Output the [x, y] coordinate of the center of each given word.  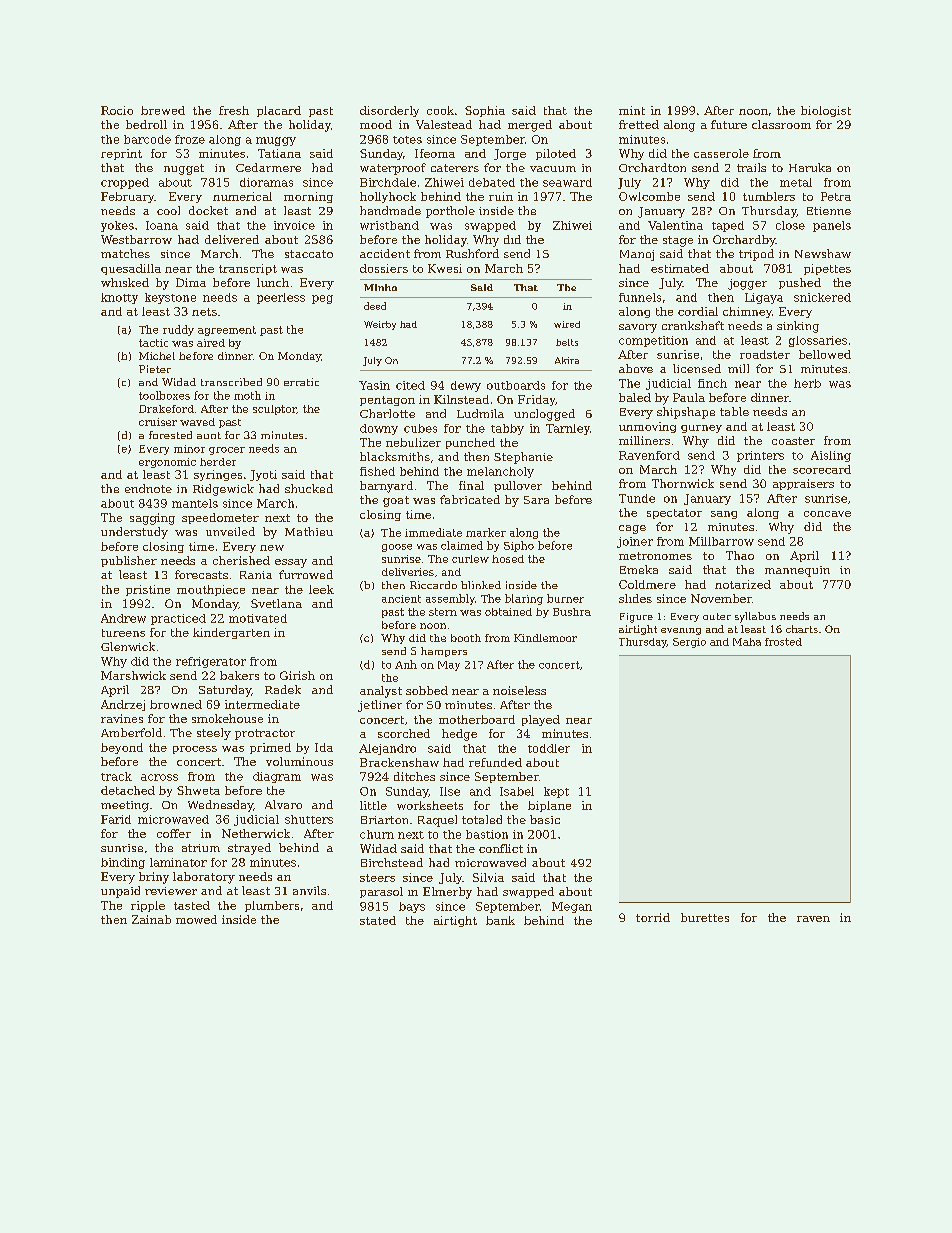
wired [567, 324]
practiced [178, 619]
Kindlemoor [545, 638]
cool [168, 210]
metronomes [655, 556]
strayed [249, 849]
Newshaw [823, 253]
